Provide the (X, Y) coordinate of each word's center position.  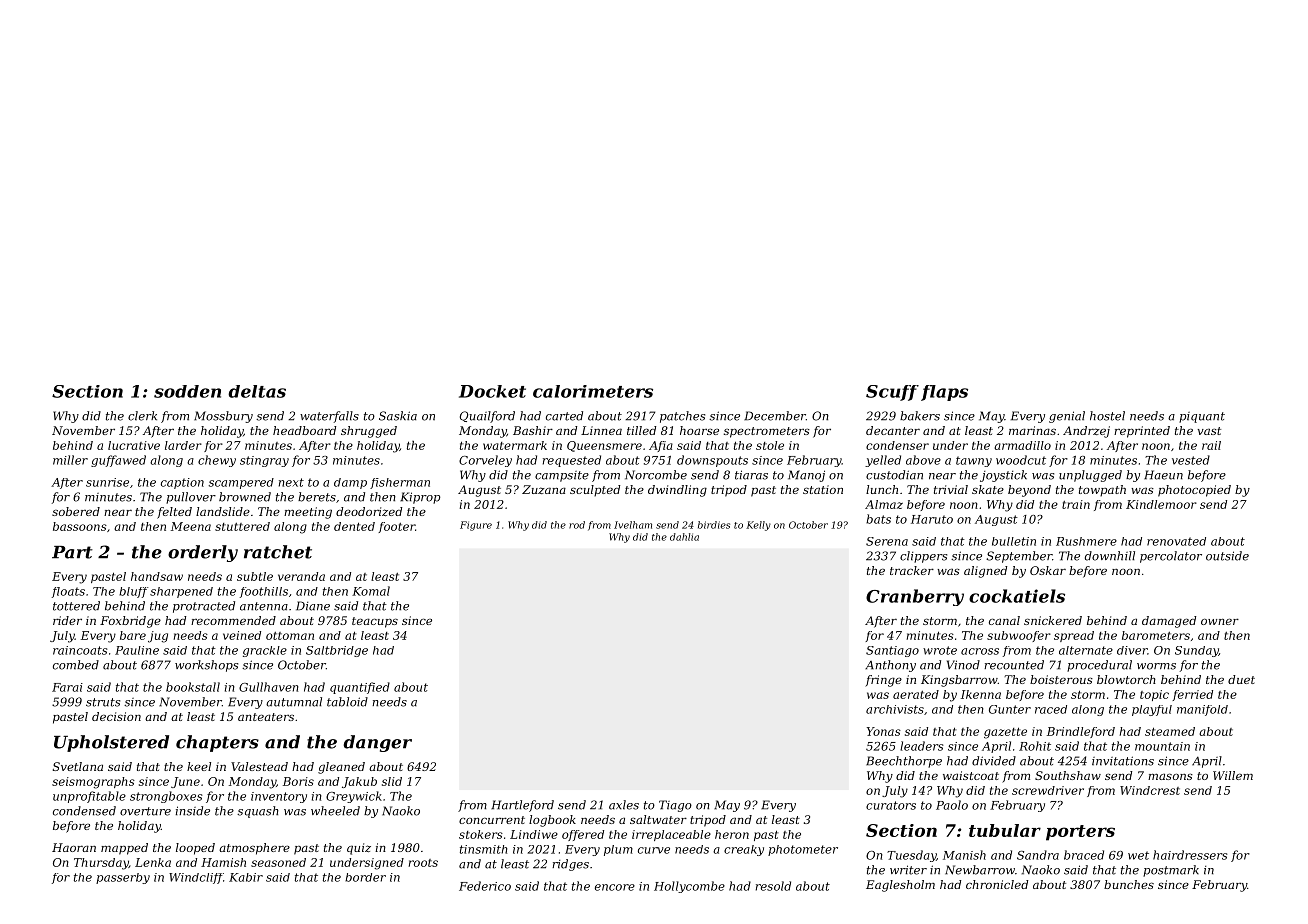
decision (116, 716)
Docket (492, 391)
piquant (1202, 417)
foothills (264, 592)
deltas (257, 391)
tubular (1005, 830)
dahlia (684, 537)
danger (377, 743)
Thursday (101, 864)
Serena (887, 541)
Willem (1233, 775)
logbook (552, 821)
